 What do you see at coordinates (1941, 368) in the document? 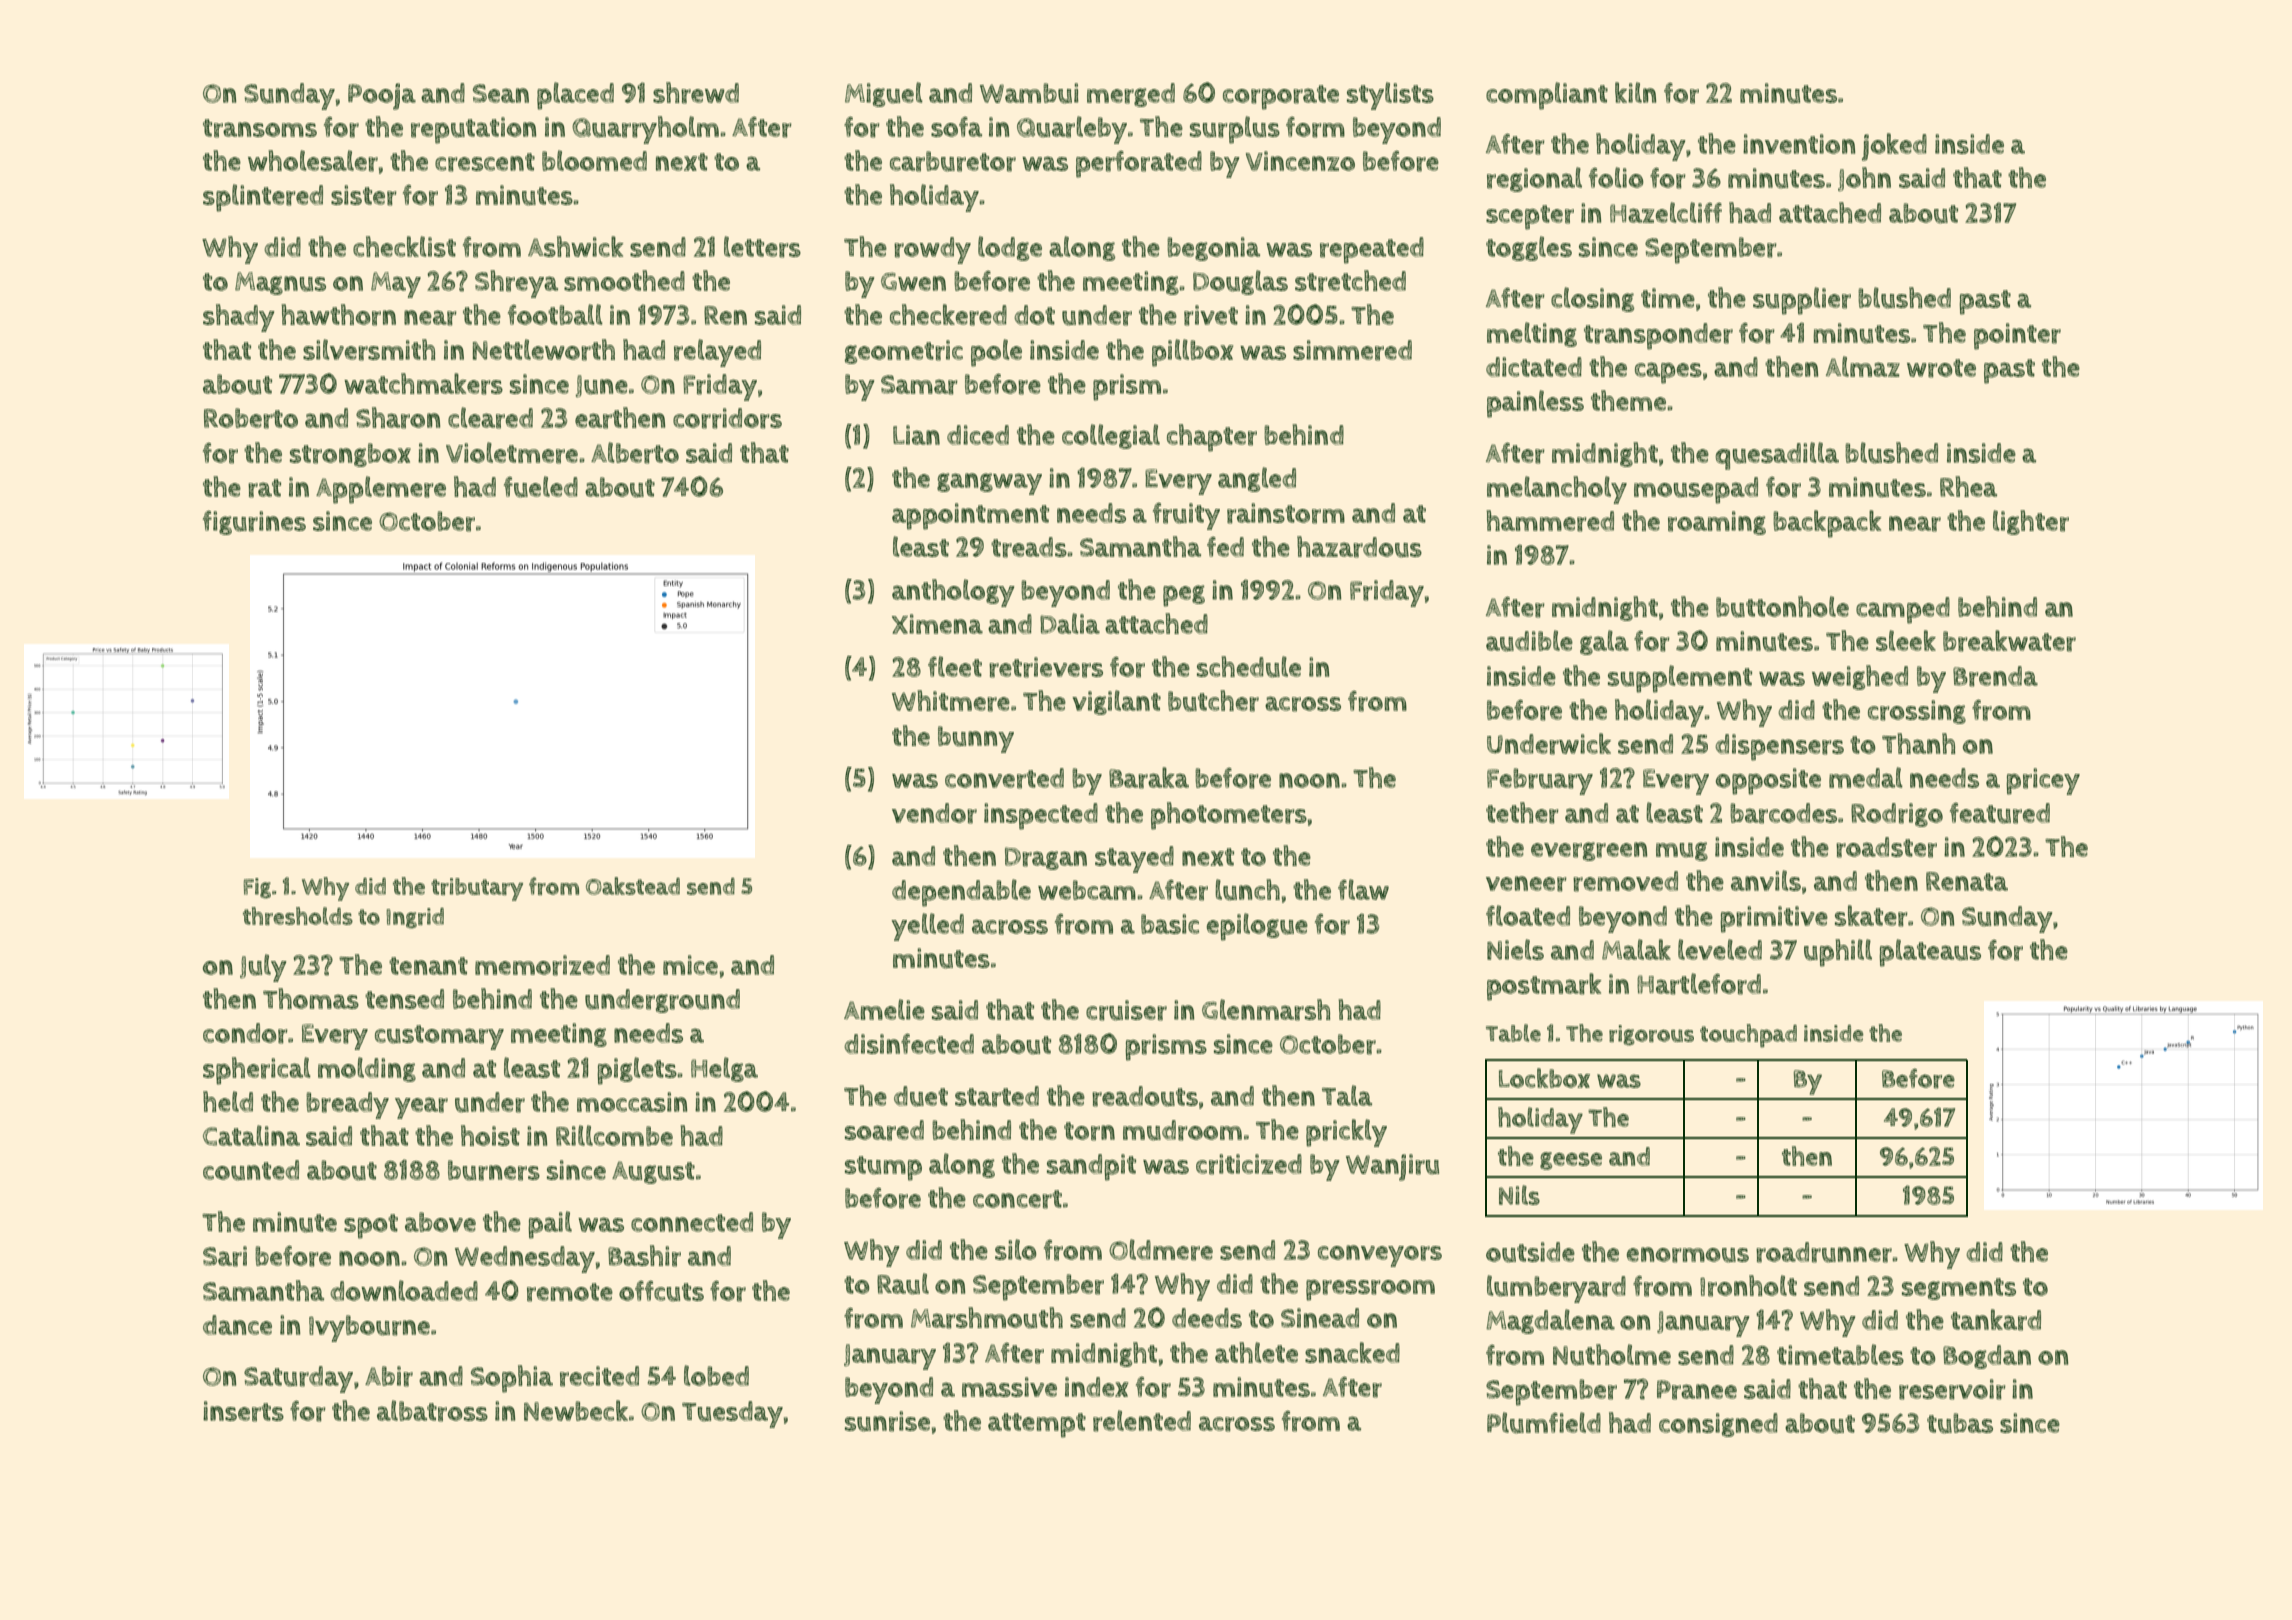
I see `wrote` at bounding box center [1941, 368].
